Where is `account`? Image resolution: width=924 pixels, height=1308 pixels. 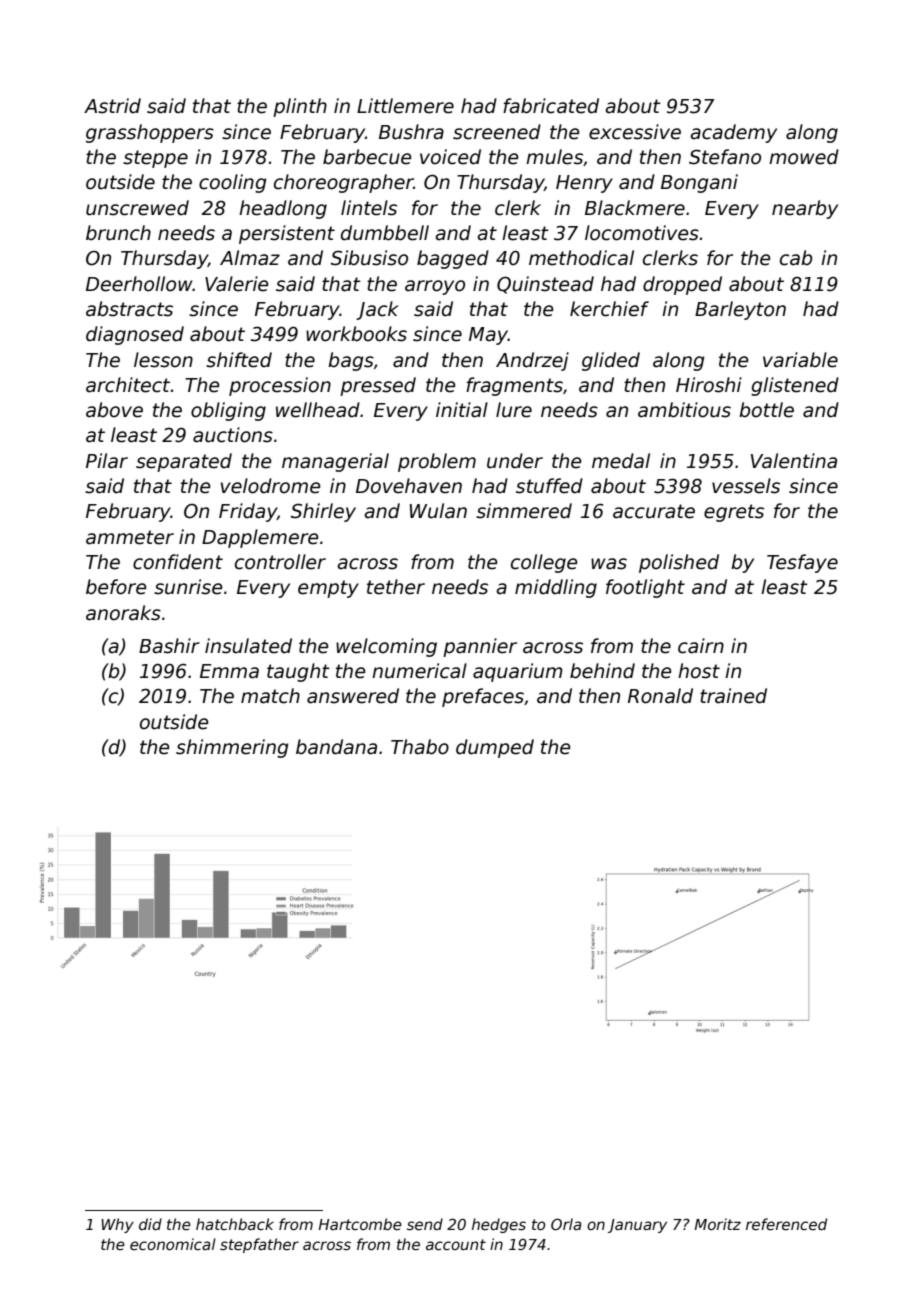
account is located at coordinates (456, 1244).
